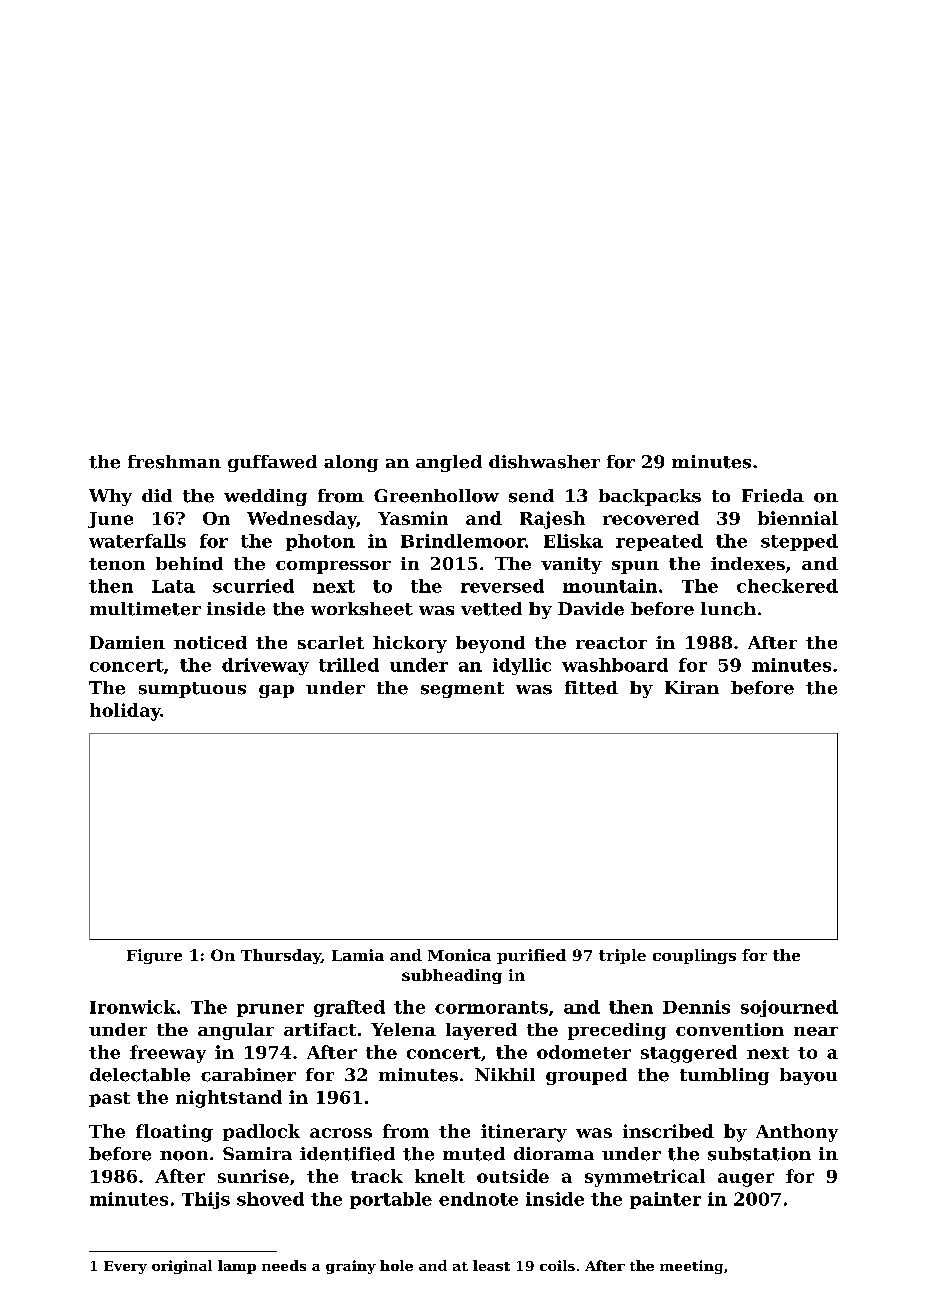 The height and width of the image is (1316, 927). I want to click on segment, so click(462, 690).
